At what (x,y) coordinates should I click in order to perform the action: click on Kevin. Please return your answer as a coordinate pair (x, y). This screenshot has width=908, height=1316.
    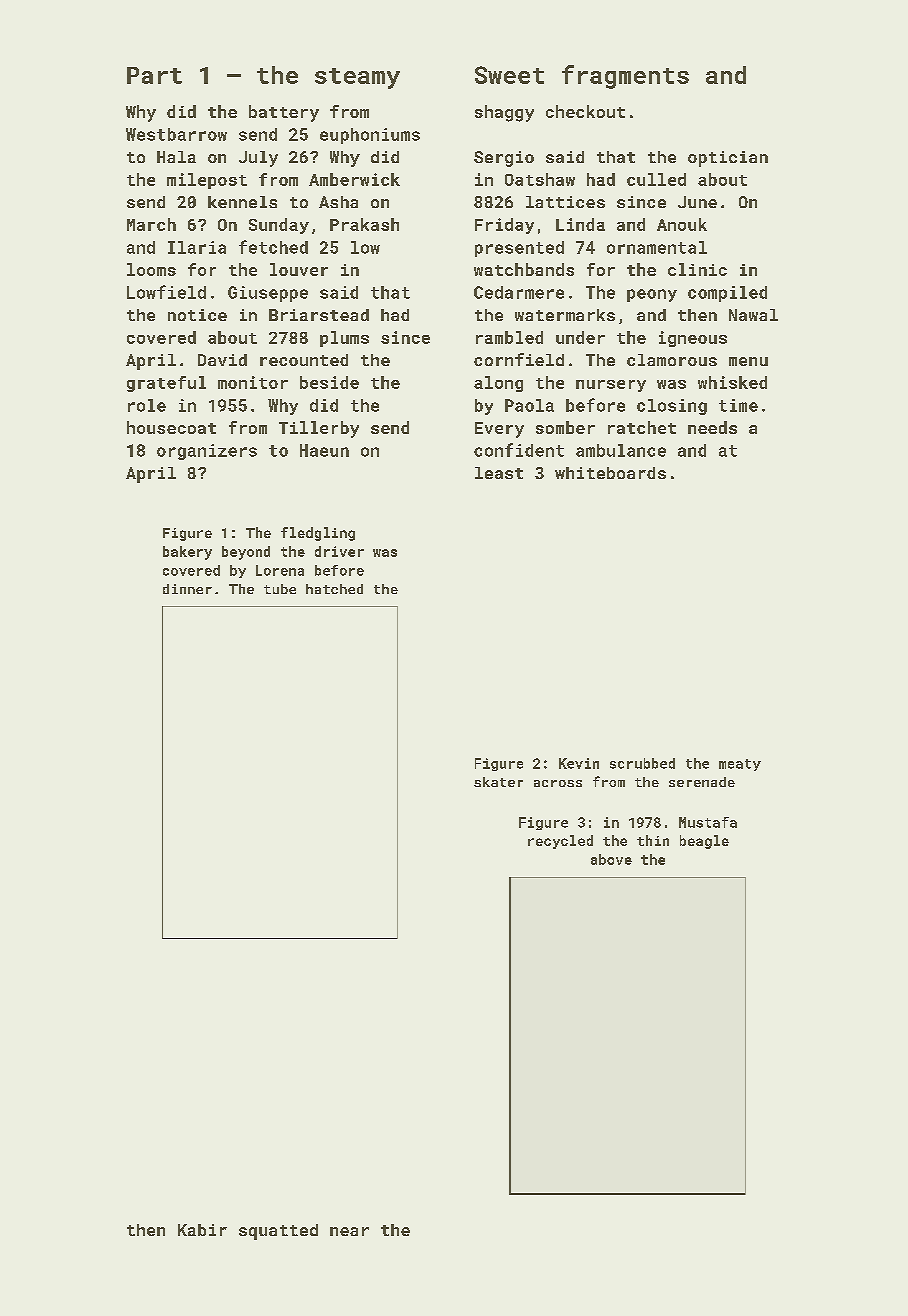
    Looking at the image, I should click on (579, 763).
